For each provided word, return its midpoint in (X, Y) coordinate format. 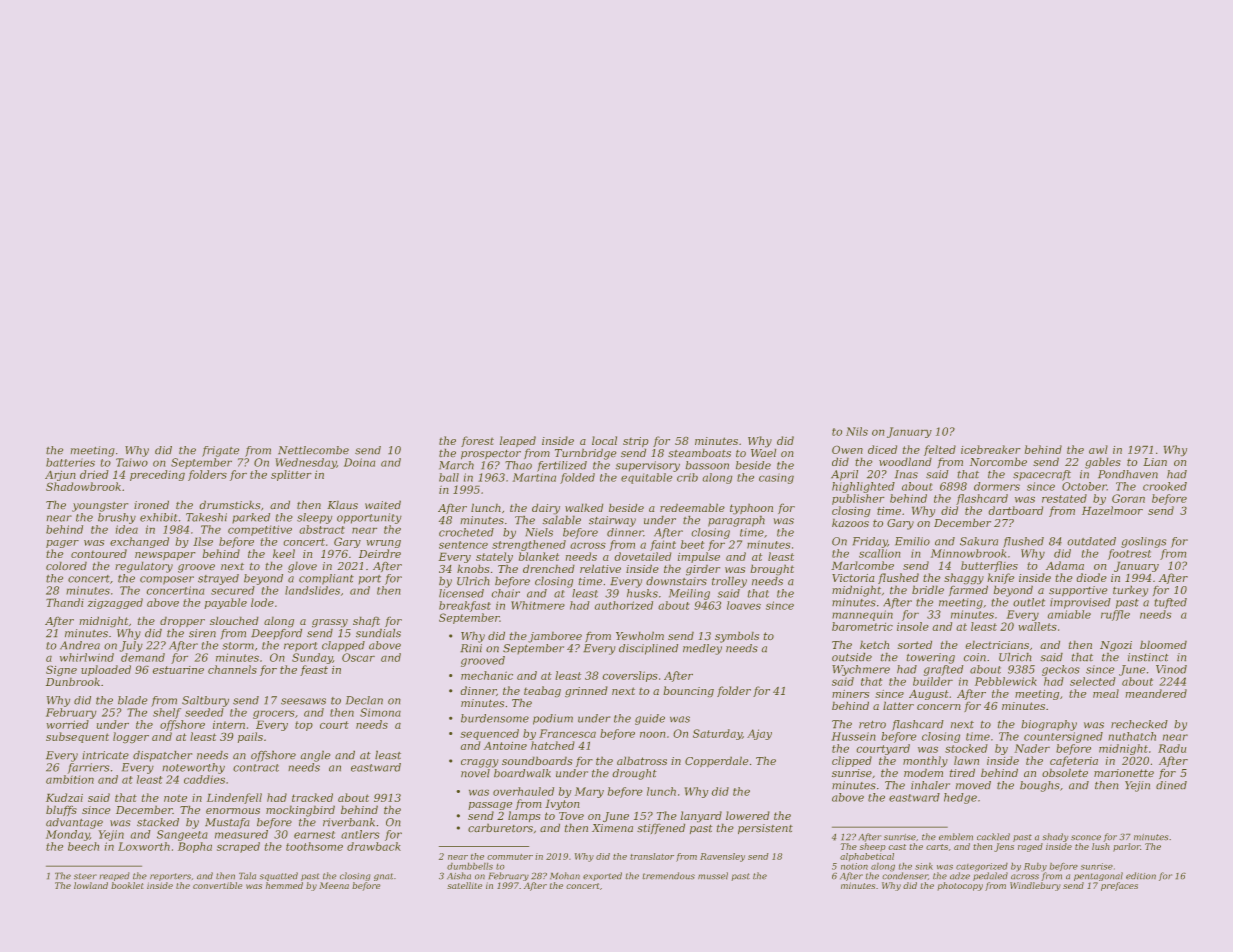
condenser (905, 876)
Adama (1065, 565)
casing (776, 478)
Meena (334, 885)
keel (284, 553)
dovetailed (643, 556)
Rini (471, 648)
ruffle (1115, 615)
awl (1098, 449)
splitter (291, 475)
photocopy (960, 886)
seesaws (303, 701)
